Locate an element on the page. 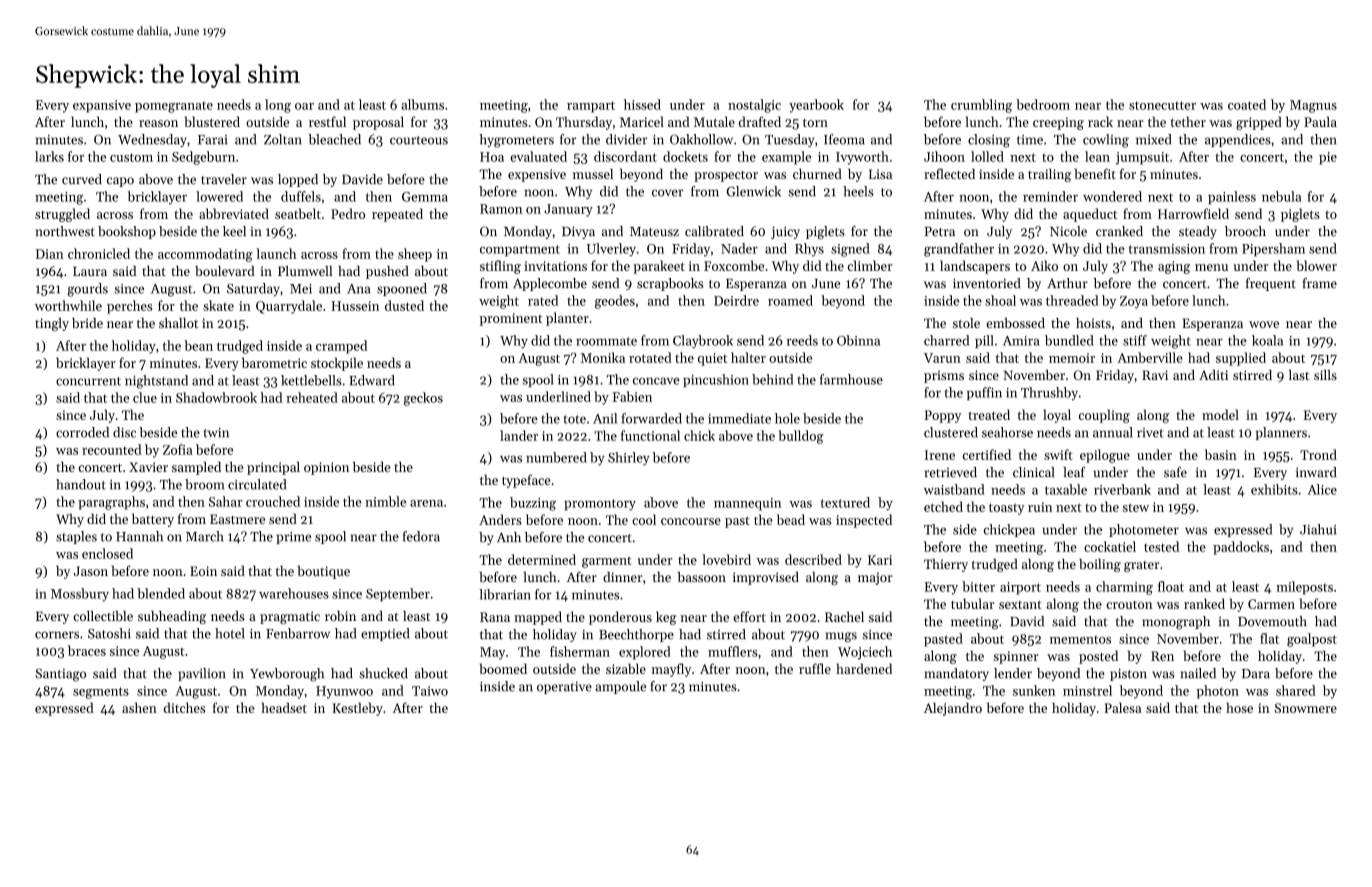 The width and height of the page is (1372, 887). nebula is located at coordinates (1281, 196).
